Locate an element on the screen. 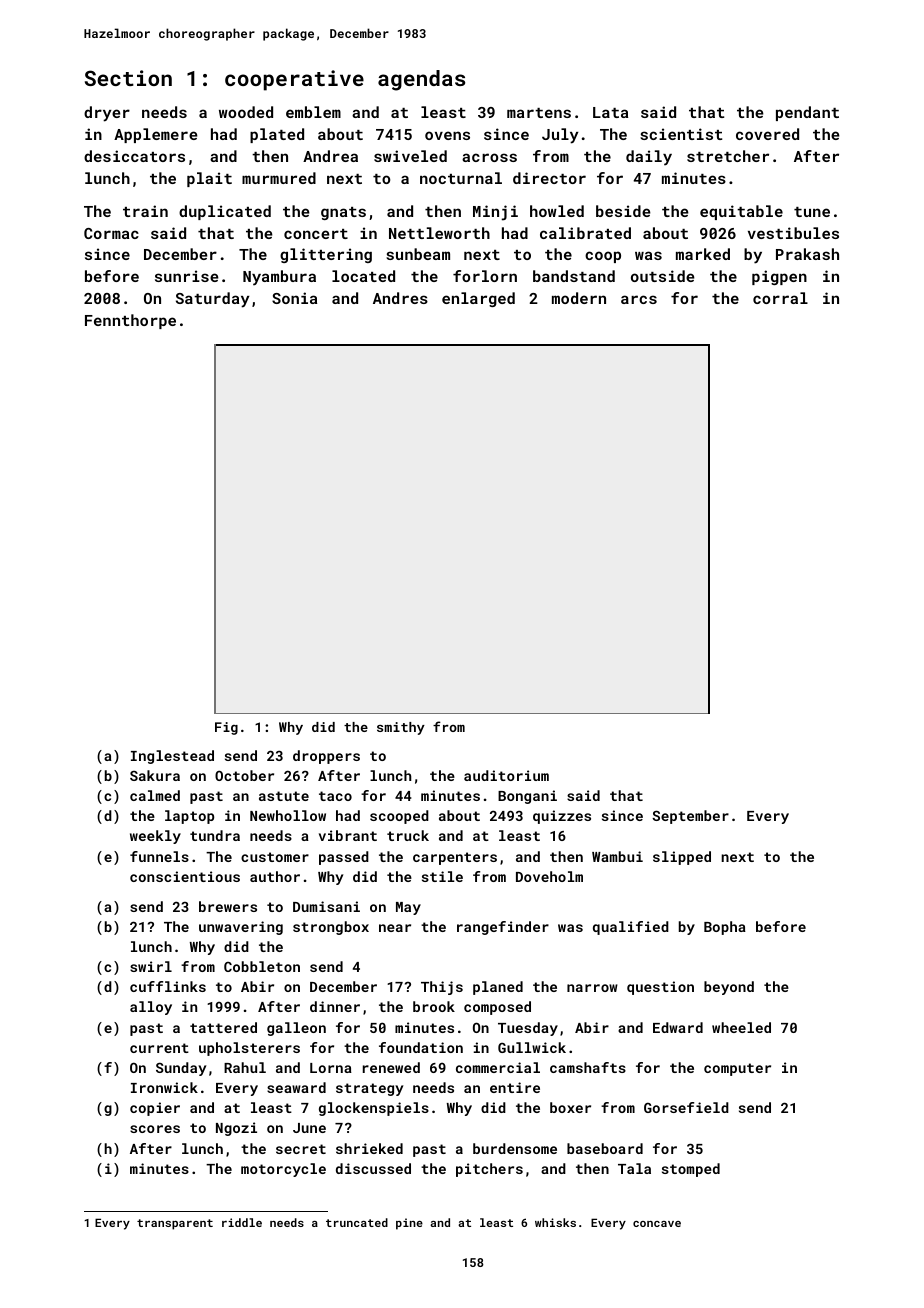 This screenshot has height=1308, width=924. Prakash is located at coordinates (807, 254).
